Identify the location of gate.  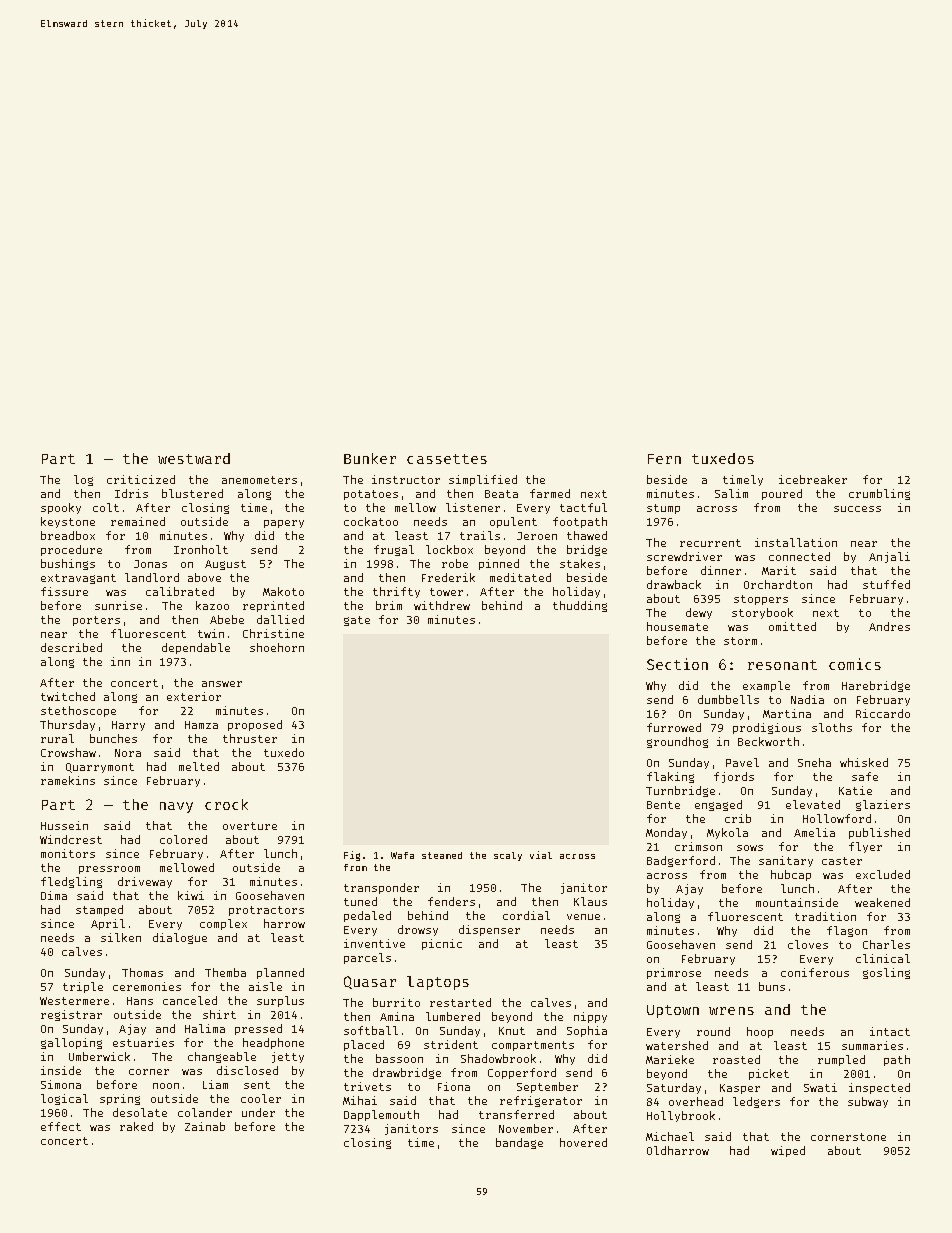
(357, 621).
